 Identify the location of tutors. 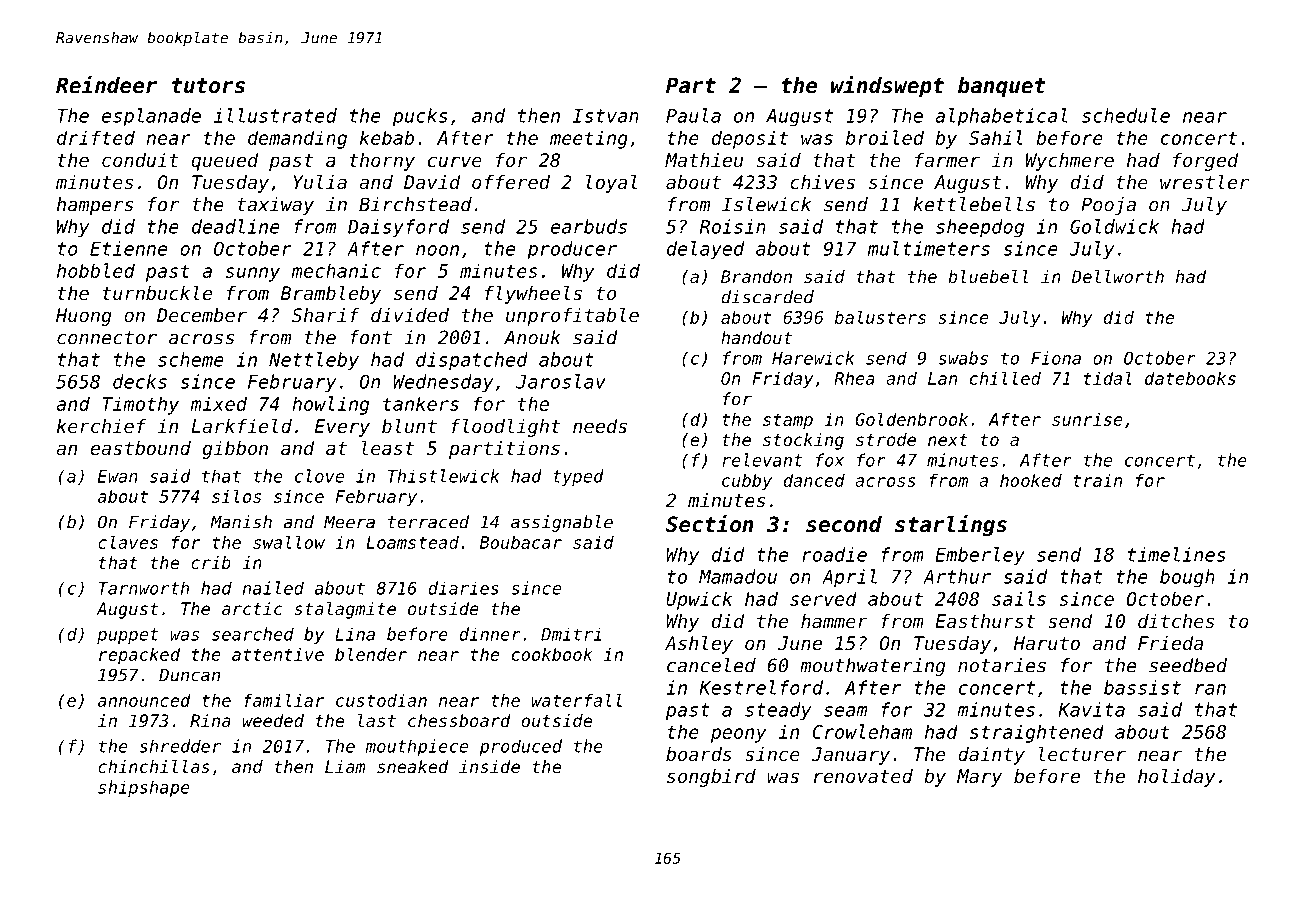
(208, 86).
